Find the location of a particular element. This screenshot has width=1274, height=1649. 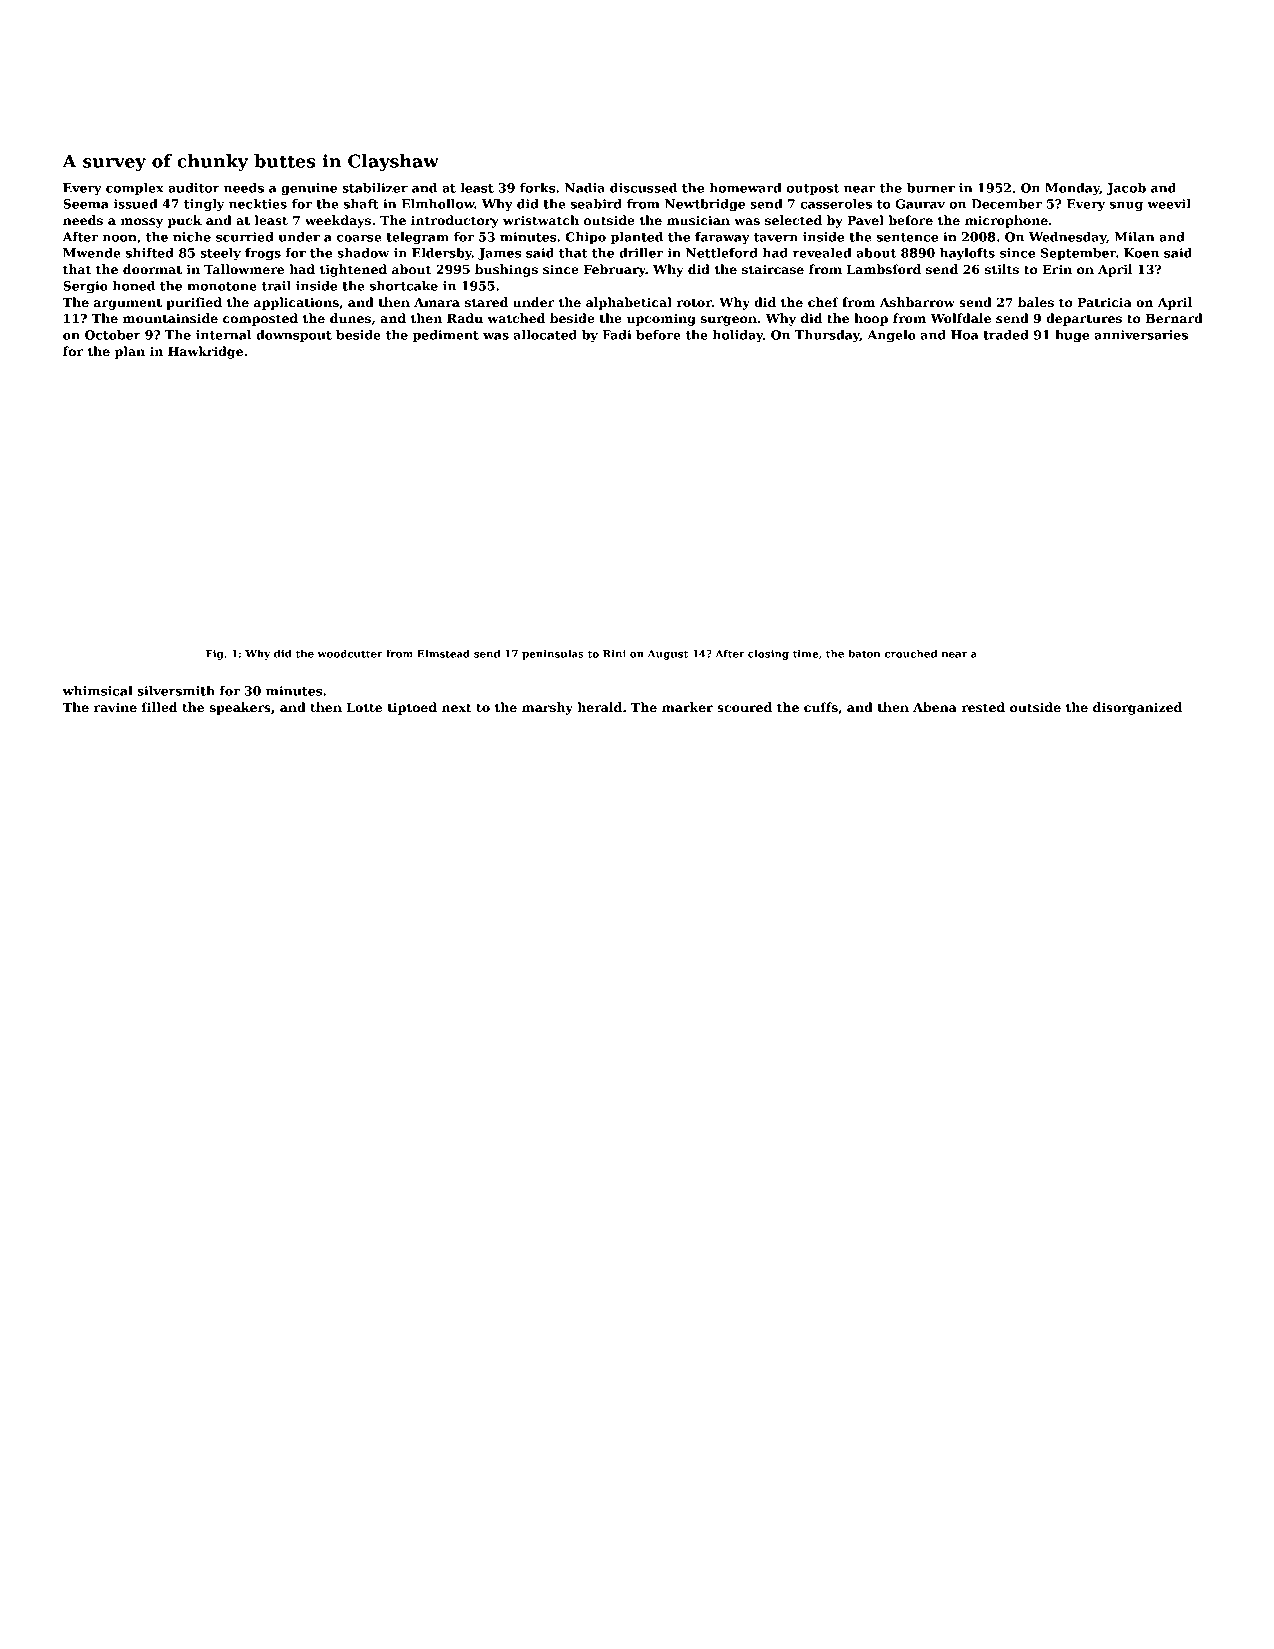

marshy is located at coordinates (547, 708).
